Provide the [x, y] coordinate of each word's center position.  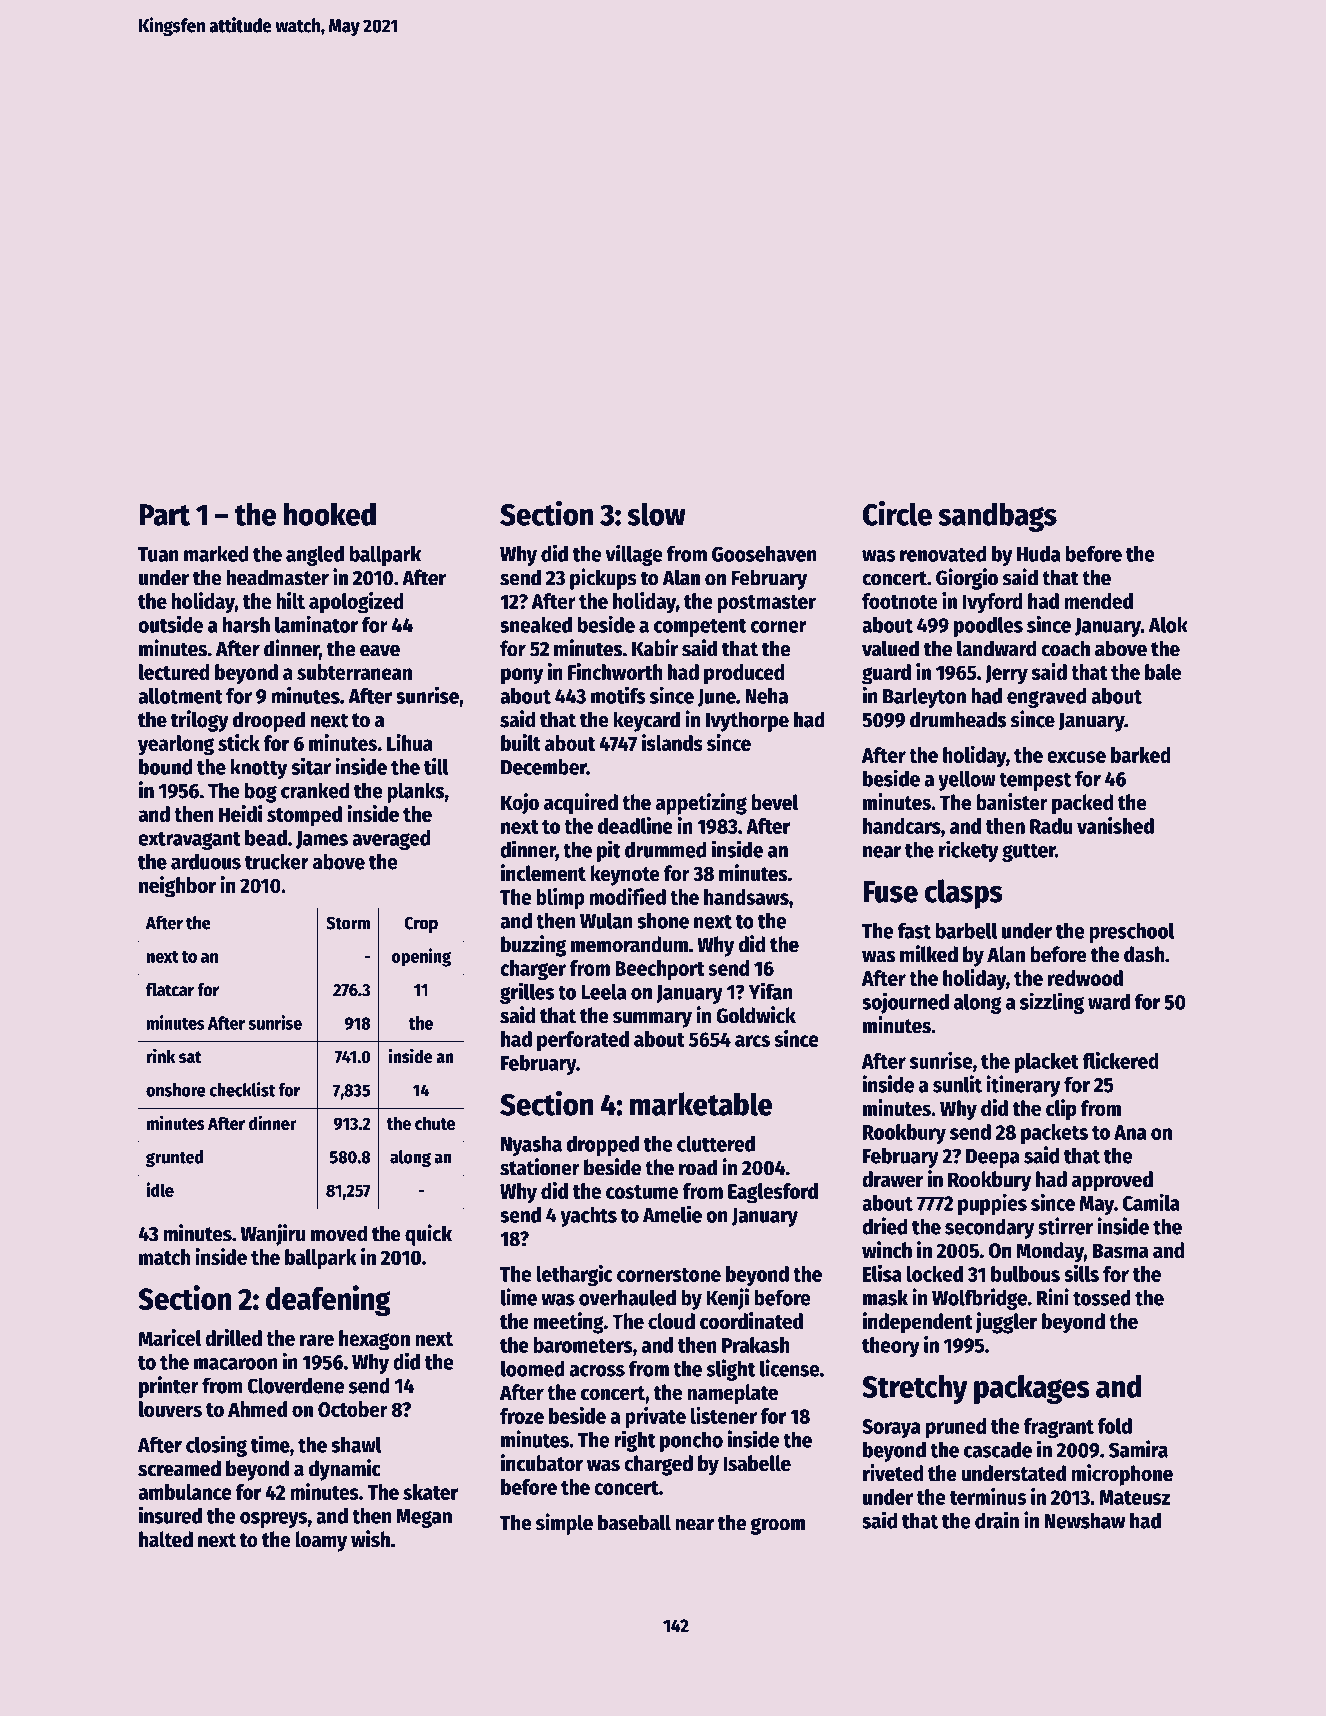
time [270, 1444]
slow [656, 514]
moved [339, 1233]
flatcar [170, 990]
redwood [1085, 978]
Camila [1151, 1202]
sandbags [997, 517]
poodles [988, 627]
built [521, 742]
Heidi [240, 813]
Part [164, 515]
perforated [583, 1041]
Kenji [727, 1299]
